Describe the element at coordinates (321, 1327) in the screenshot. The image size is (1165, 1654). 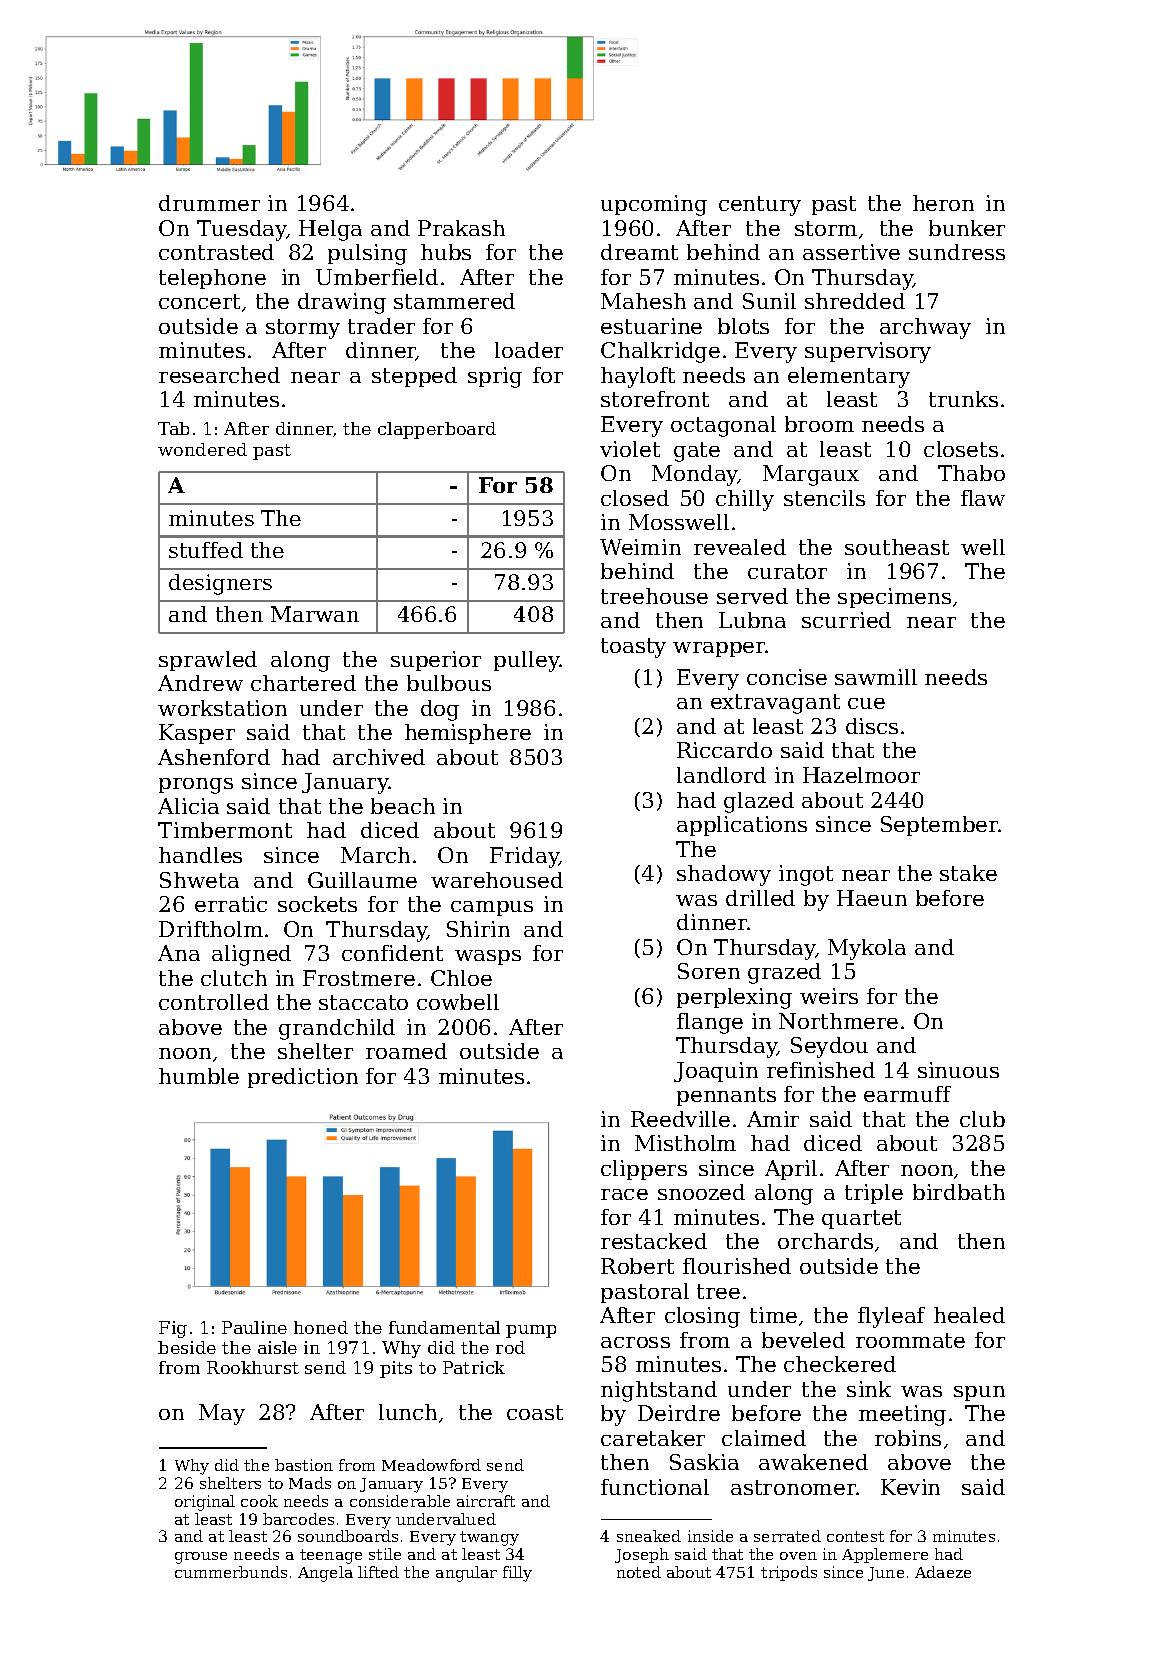
I see `honed` at that location.
